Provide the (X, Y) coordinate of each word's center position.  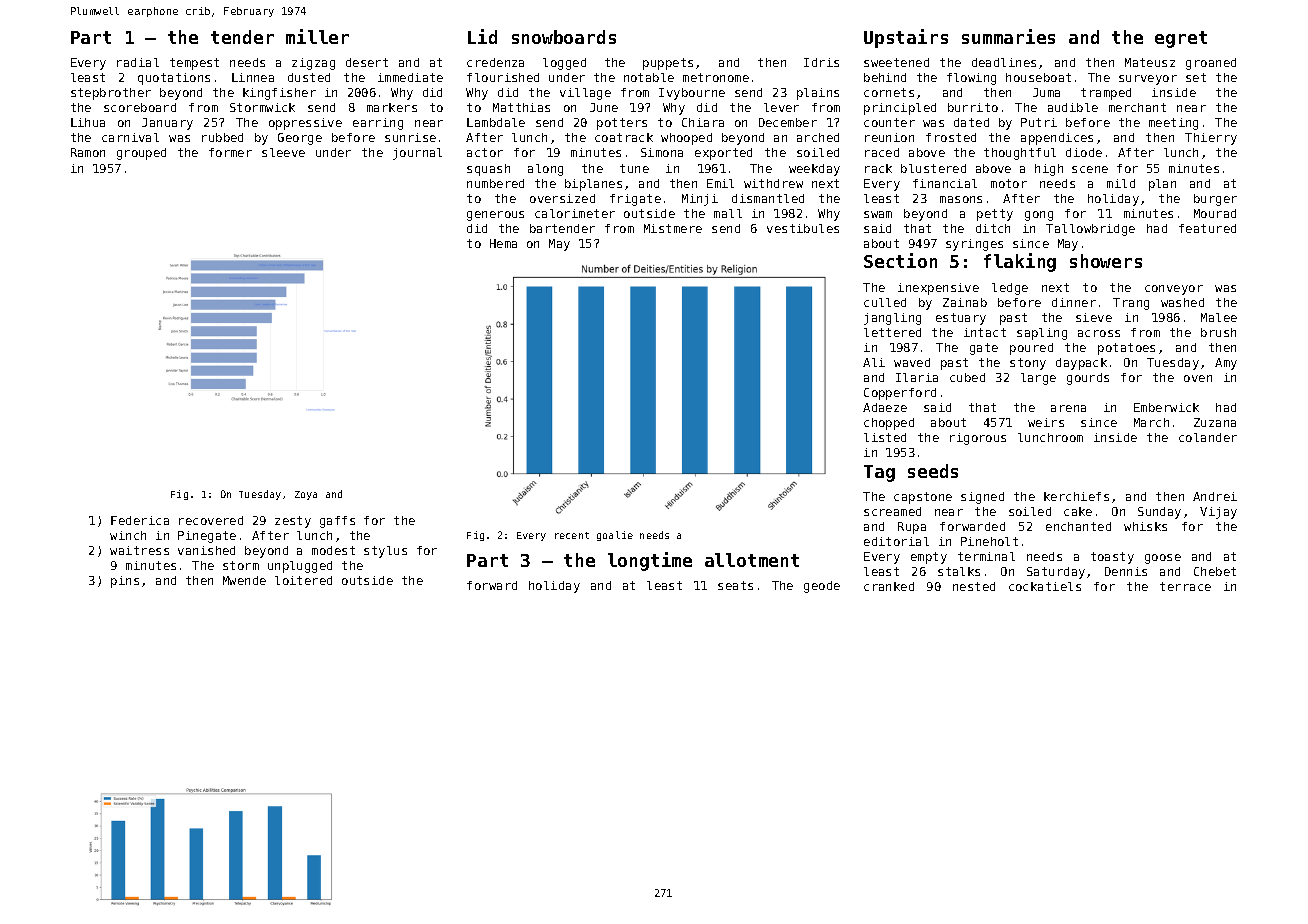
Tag (879, 473)
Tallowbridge (1090, 230)
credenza (495, 62)
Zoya (306, 495)
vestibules (803, 228)
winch (128, 535)
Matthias (521, 107)
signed (982, 498)
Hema (503, 243)
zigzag (313, 64)
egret (1181, 39)
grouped (141, 154)
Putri (1039, 122)
